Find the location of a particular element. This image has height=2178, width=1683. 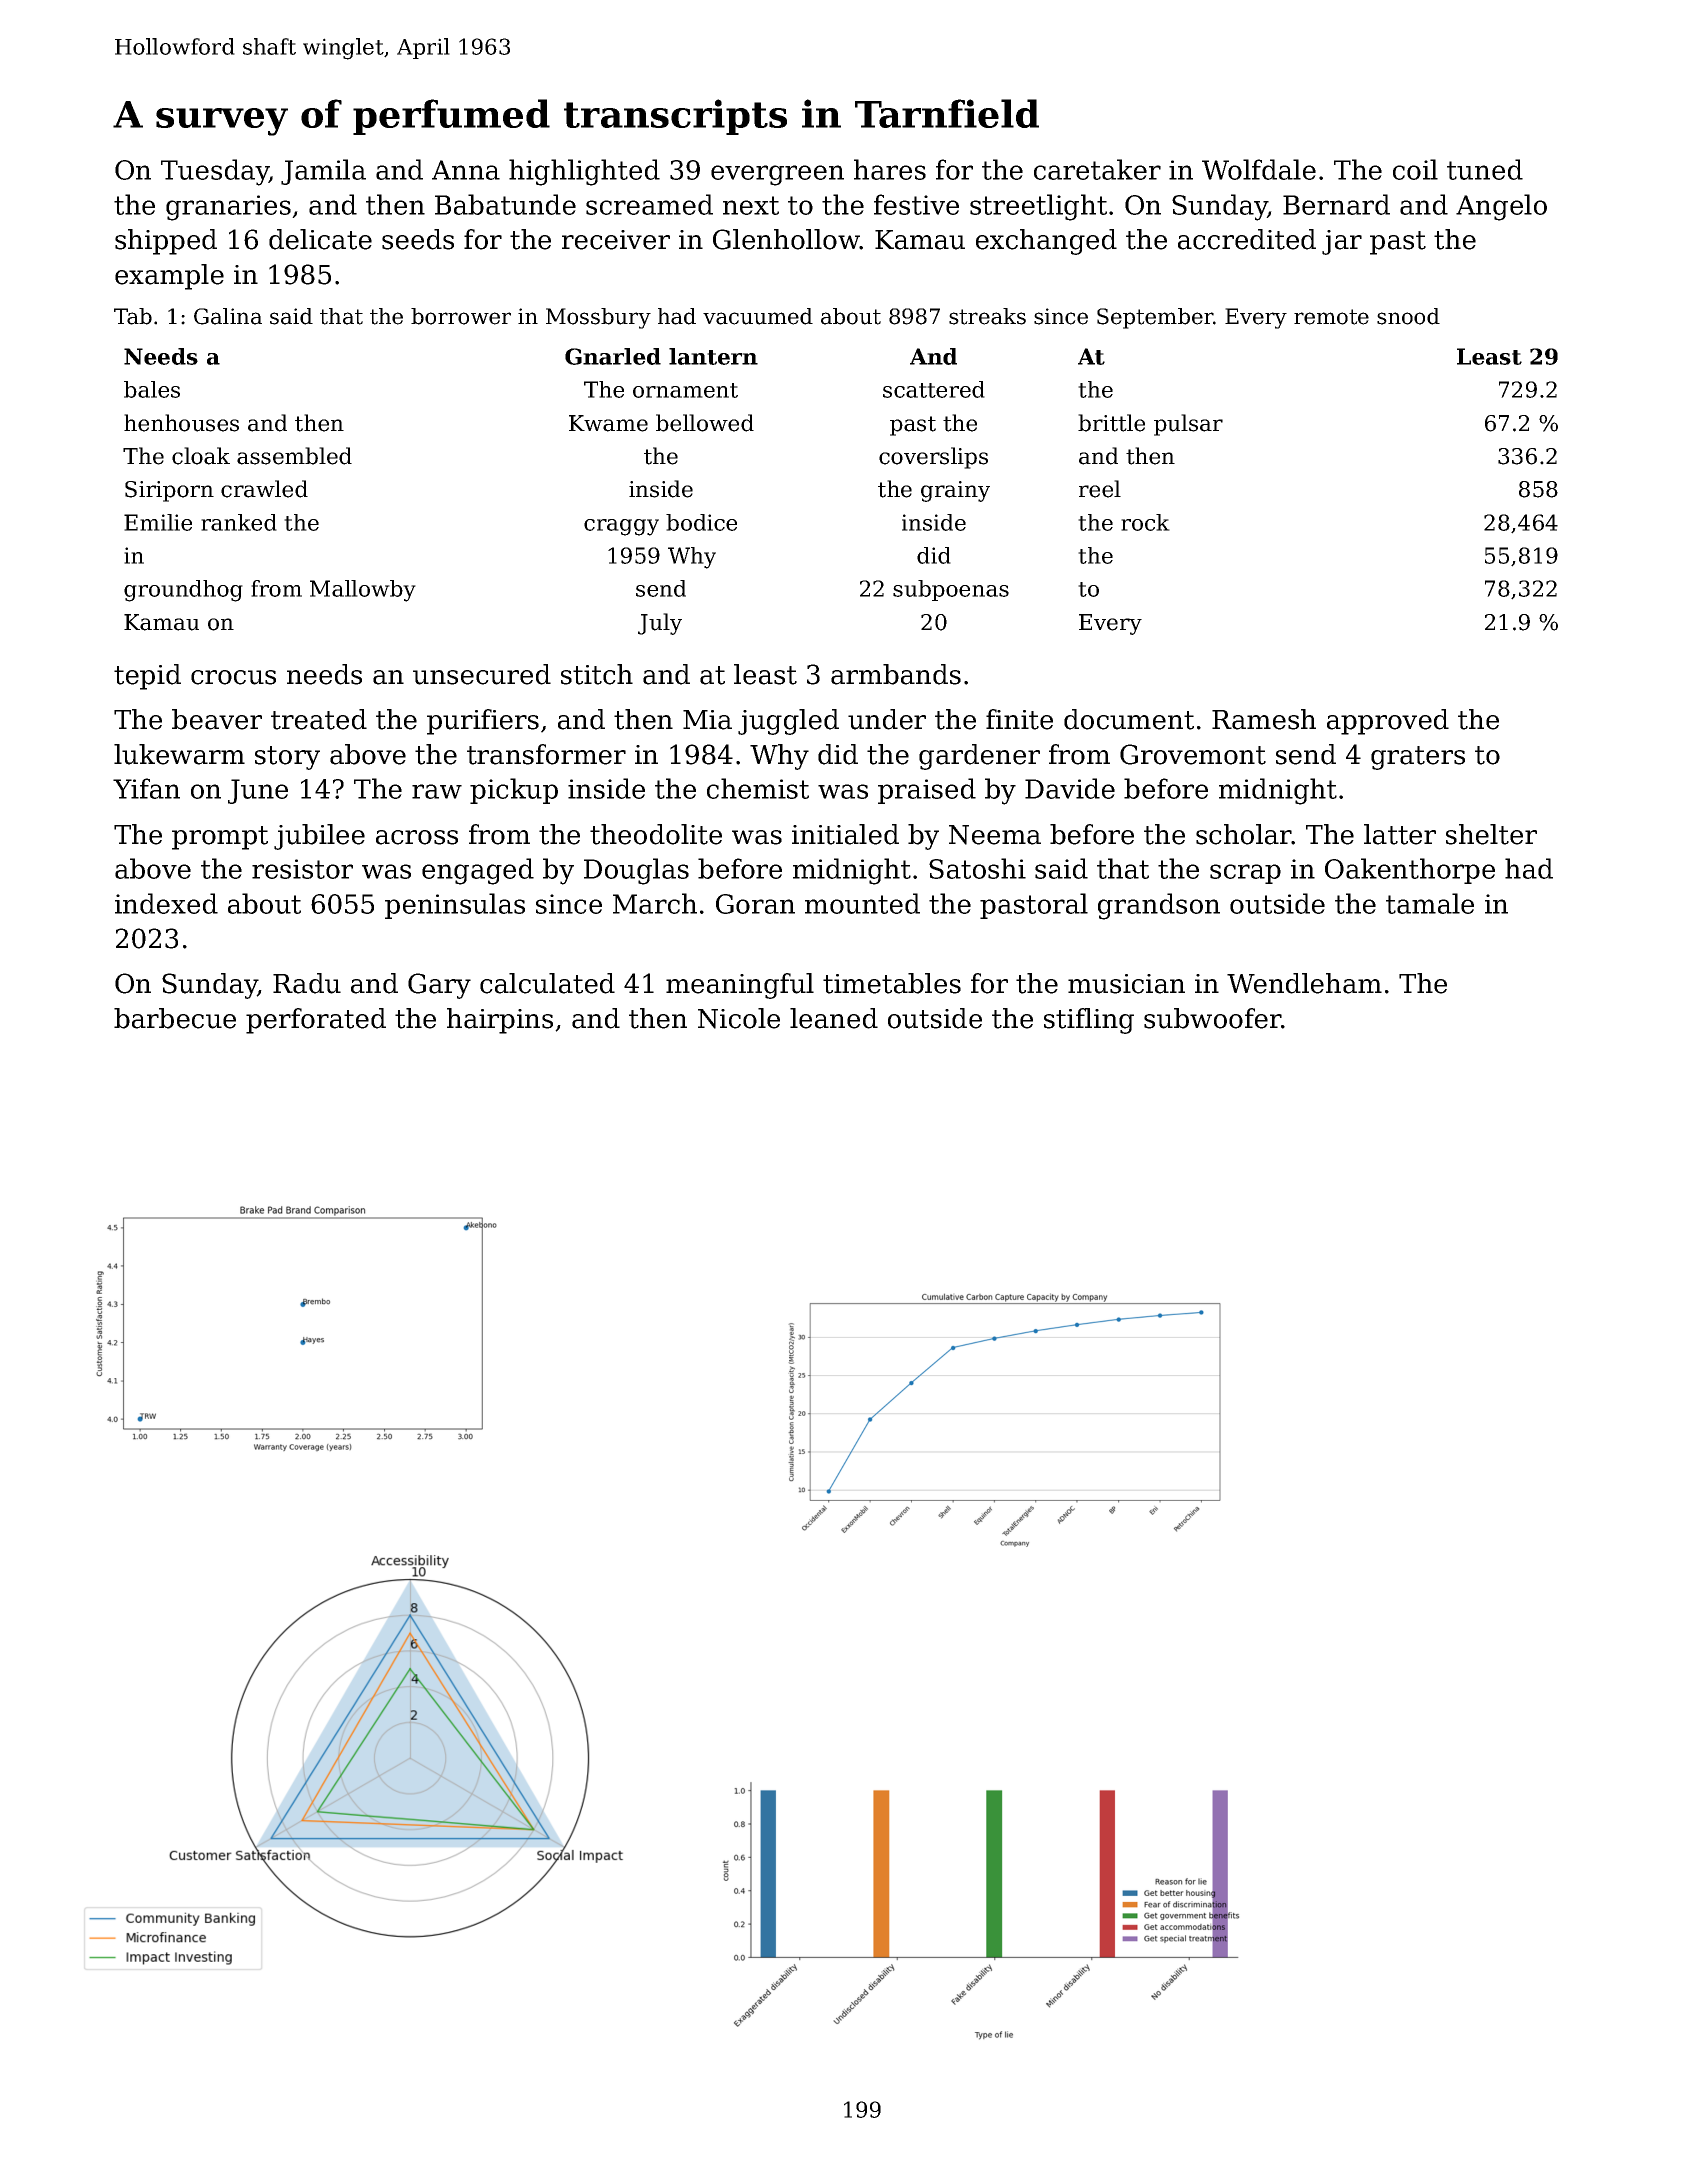

unsecured is located at coordinates (482, 674).
